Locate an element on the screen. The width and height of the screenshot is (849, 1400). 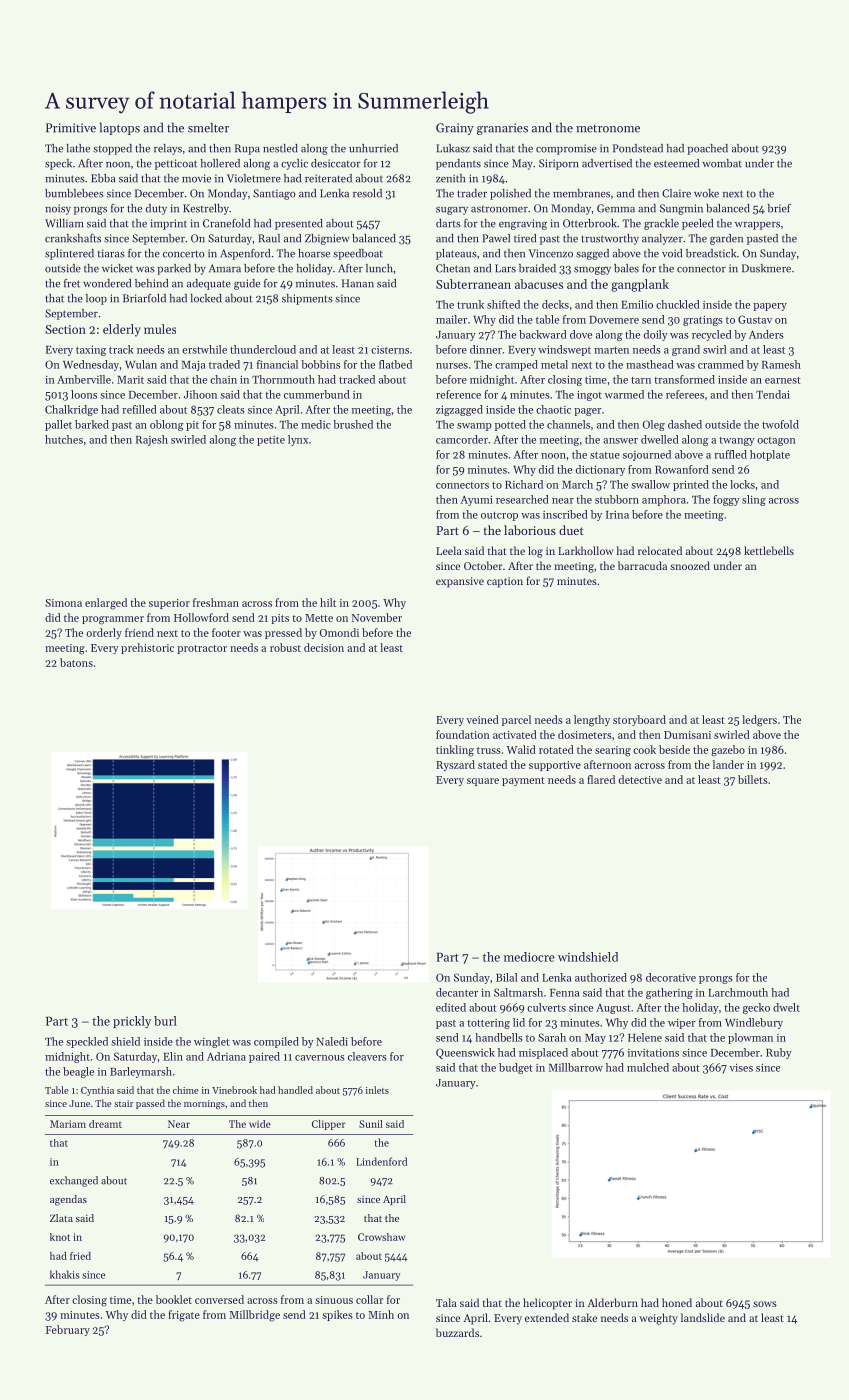
landslide is located at coordinates (703, 1317).
